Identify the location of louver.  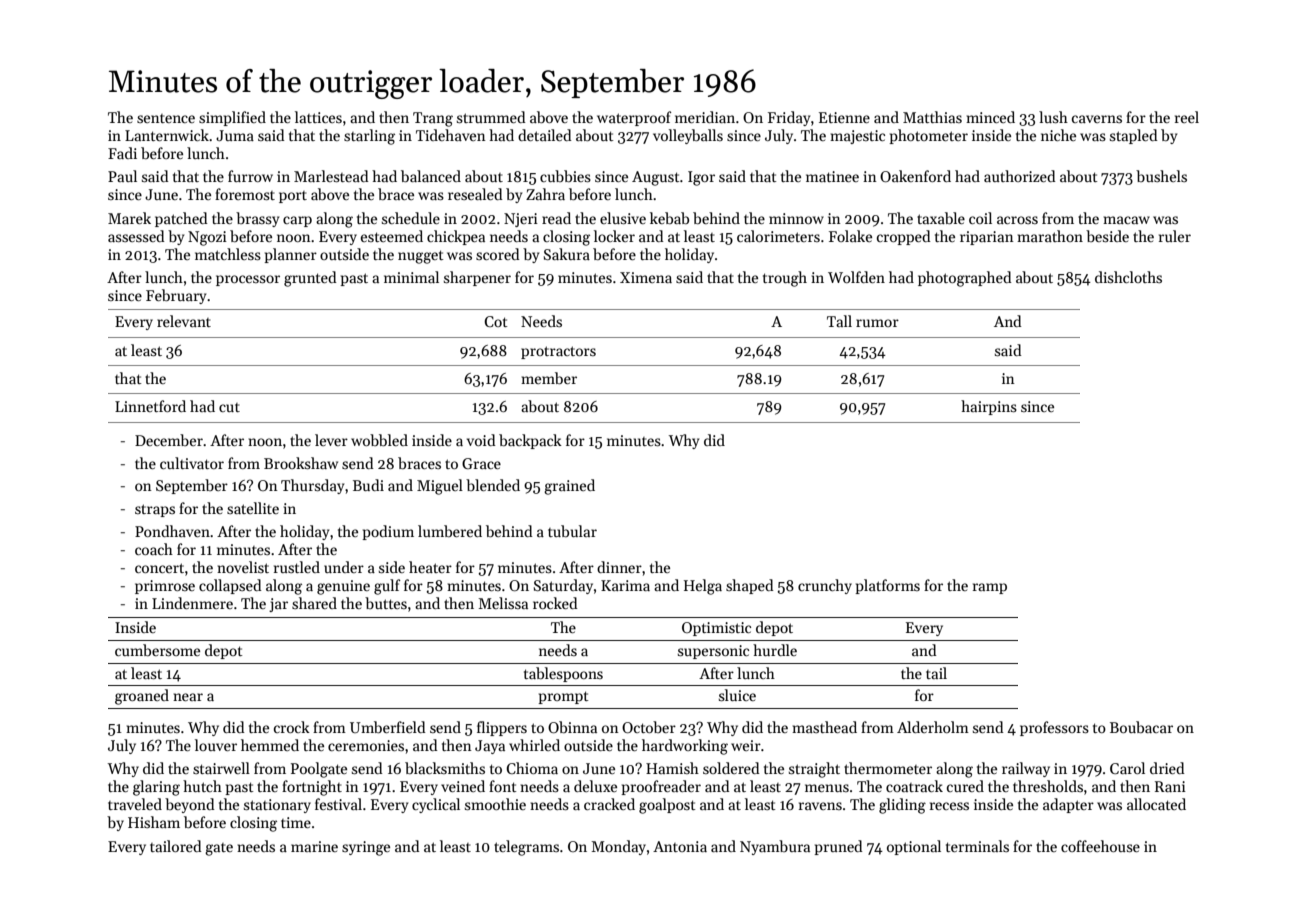
(216, 745).
